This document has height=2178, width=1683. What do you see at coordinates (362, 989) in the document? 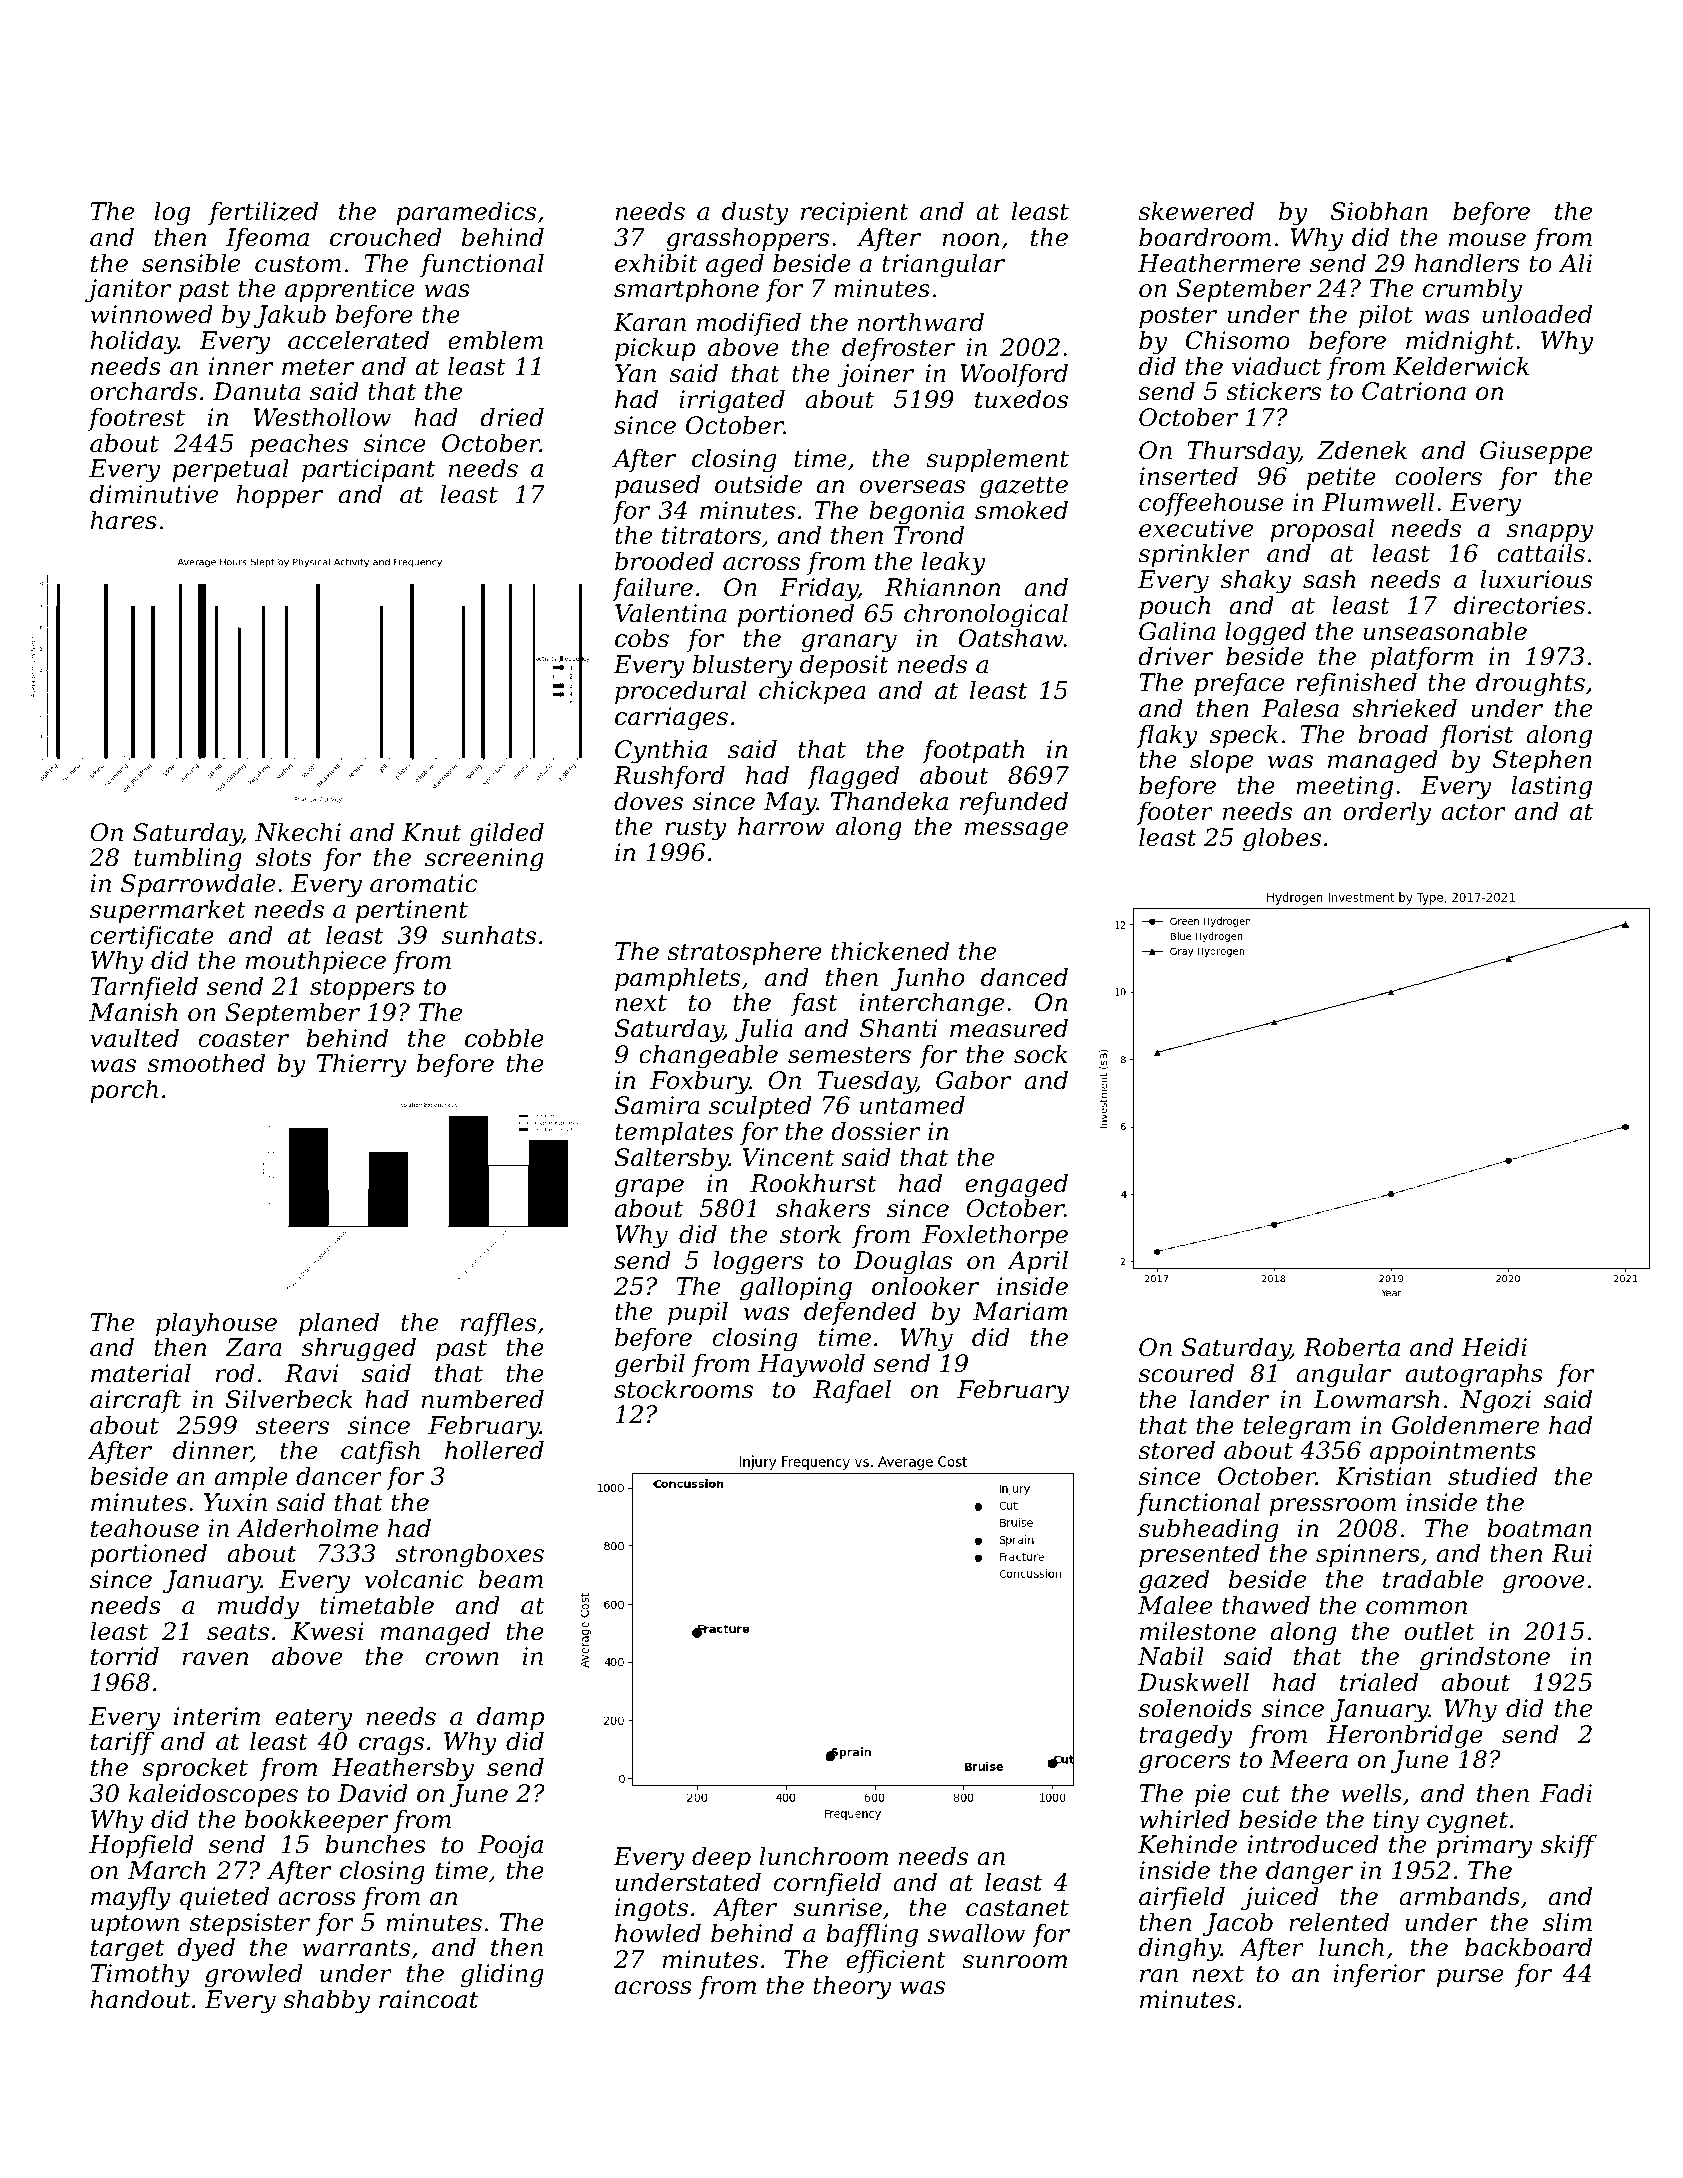
I see `stoppers` at bounding box center [362, 989].
